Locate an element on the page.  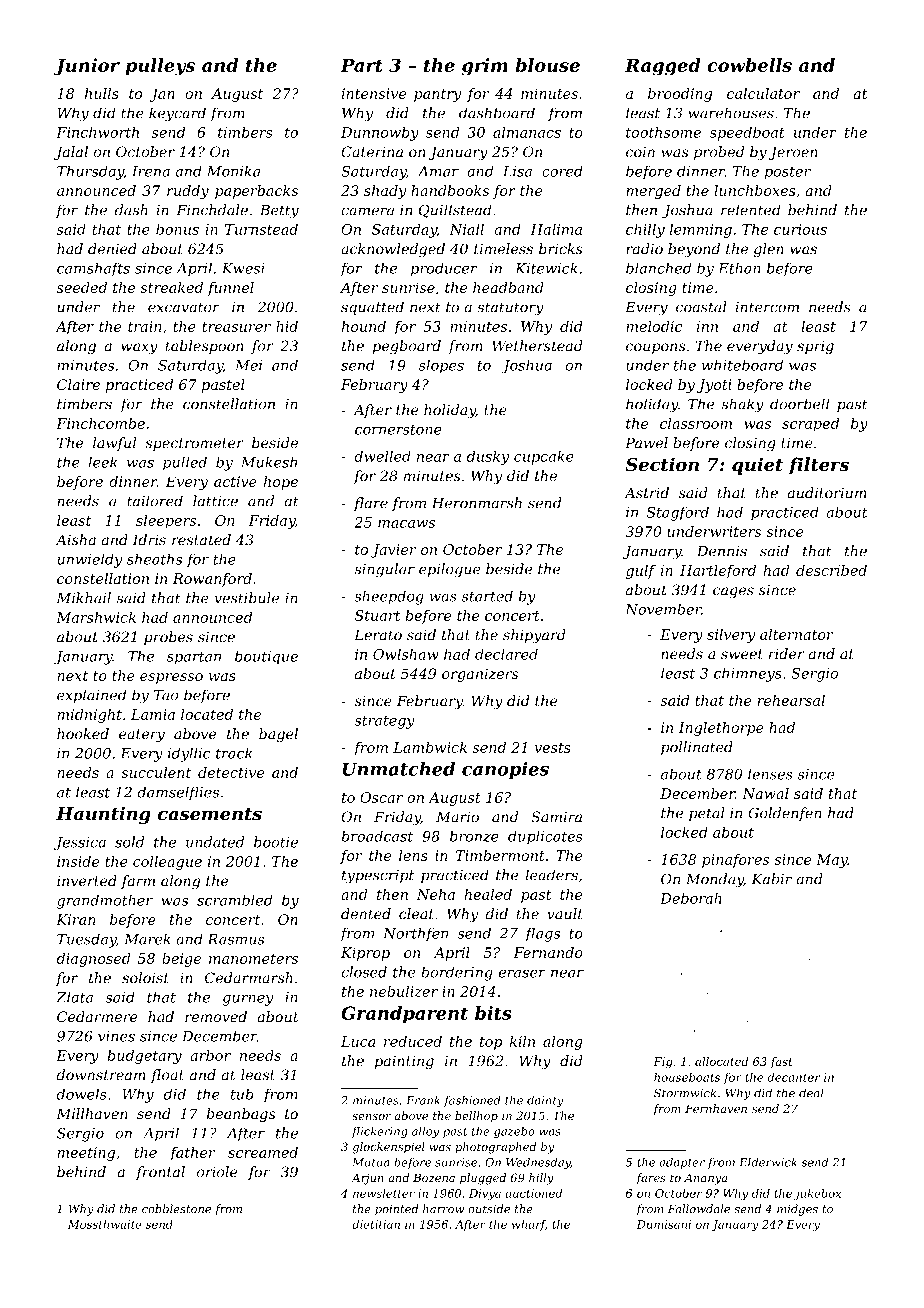
cowbells is located at coordinates (749, 65).
